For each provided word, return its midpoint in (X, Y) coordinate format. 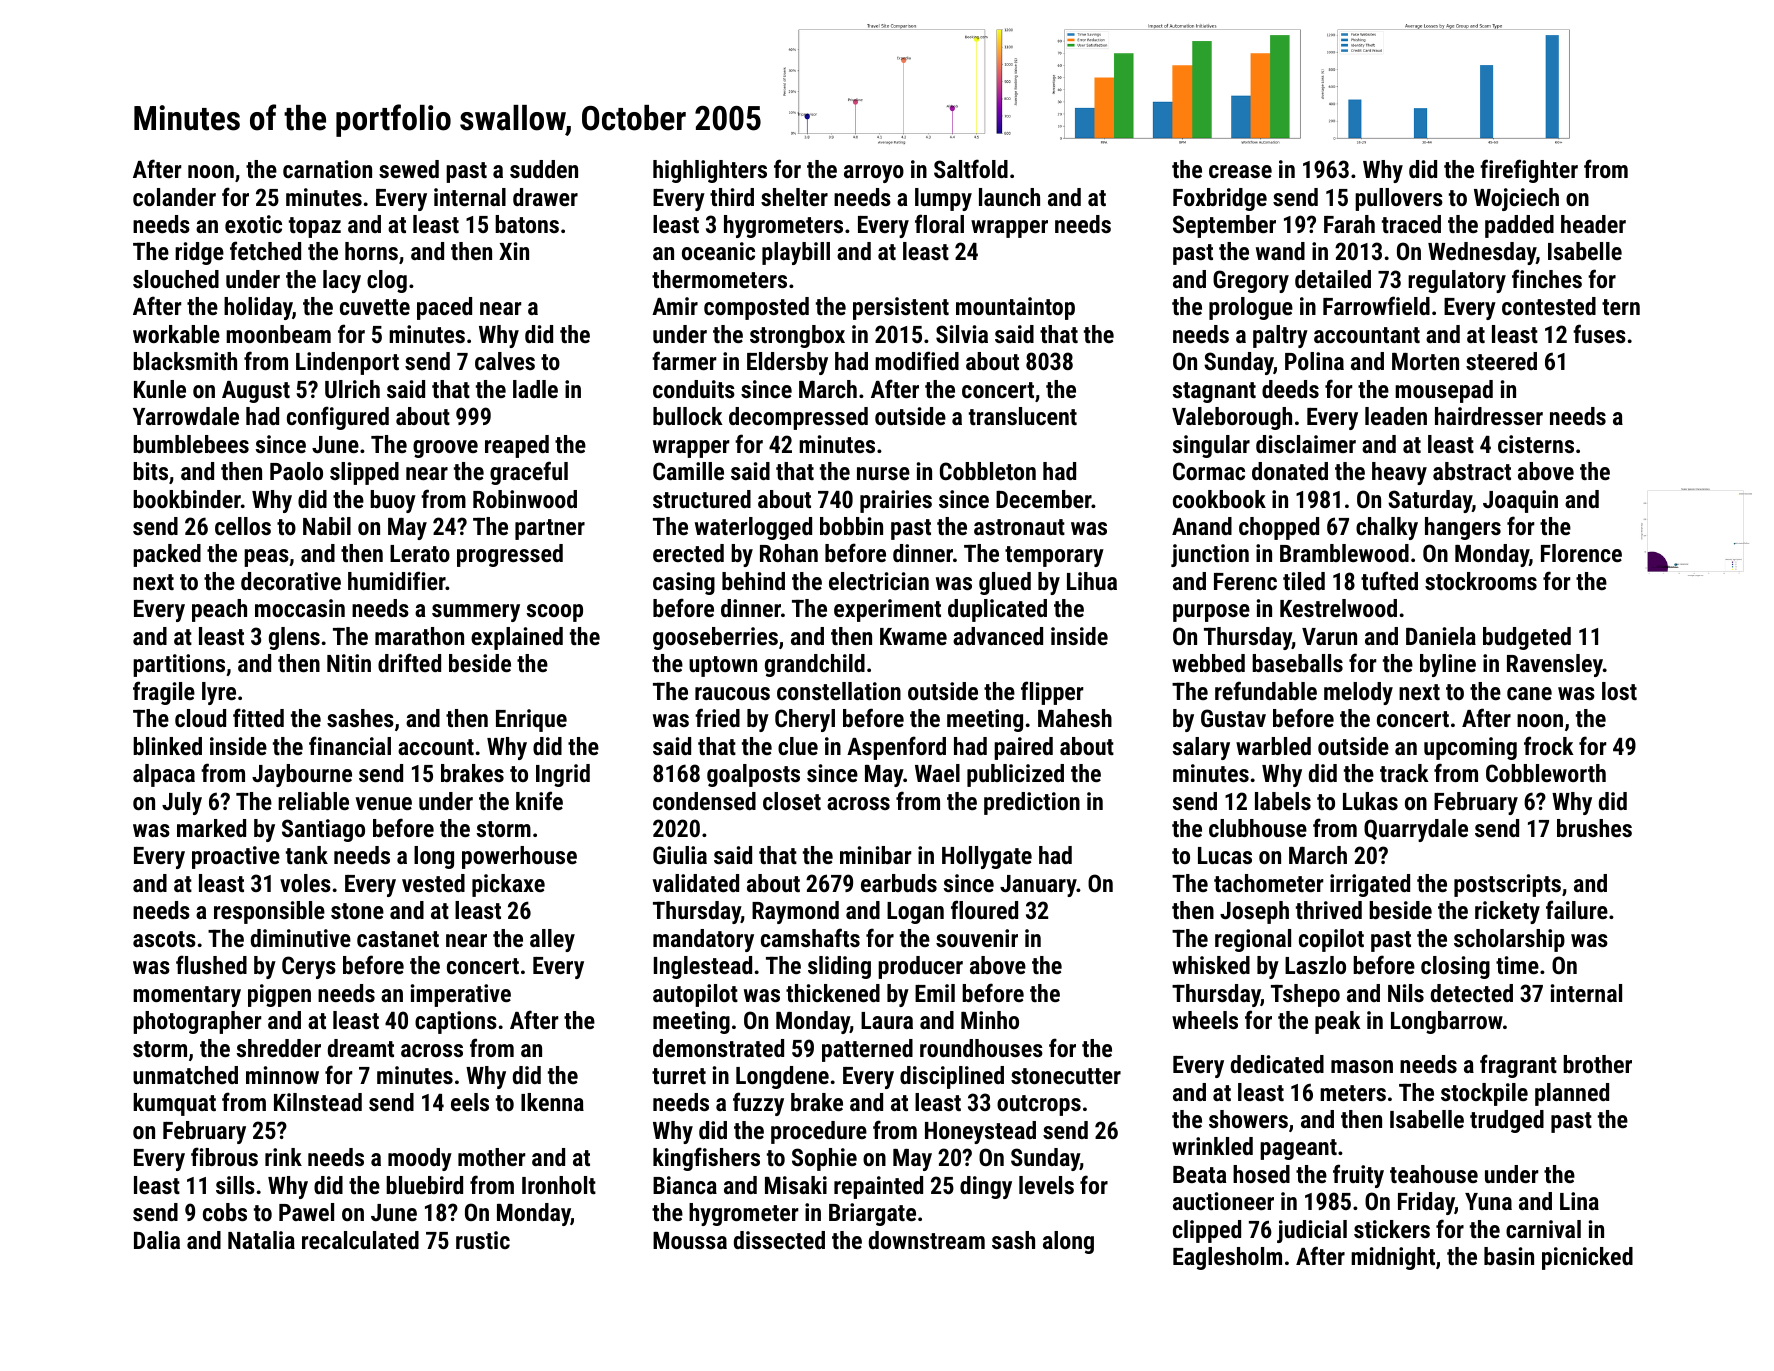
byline (1448, 665)
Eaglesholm (1227, 1258)
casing (684, 583)
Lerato (420, 553)
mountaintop (1015, 308)
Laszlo (1315, 965)
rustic (483, 1240)
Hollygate (987, 857)
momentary (187, 996)
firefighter (1529, 171)
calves (505, 361)
